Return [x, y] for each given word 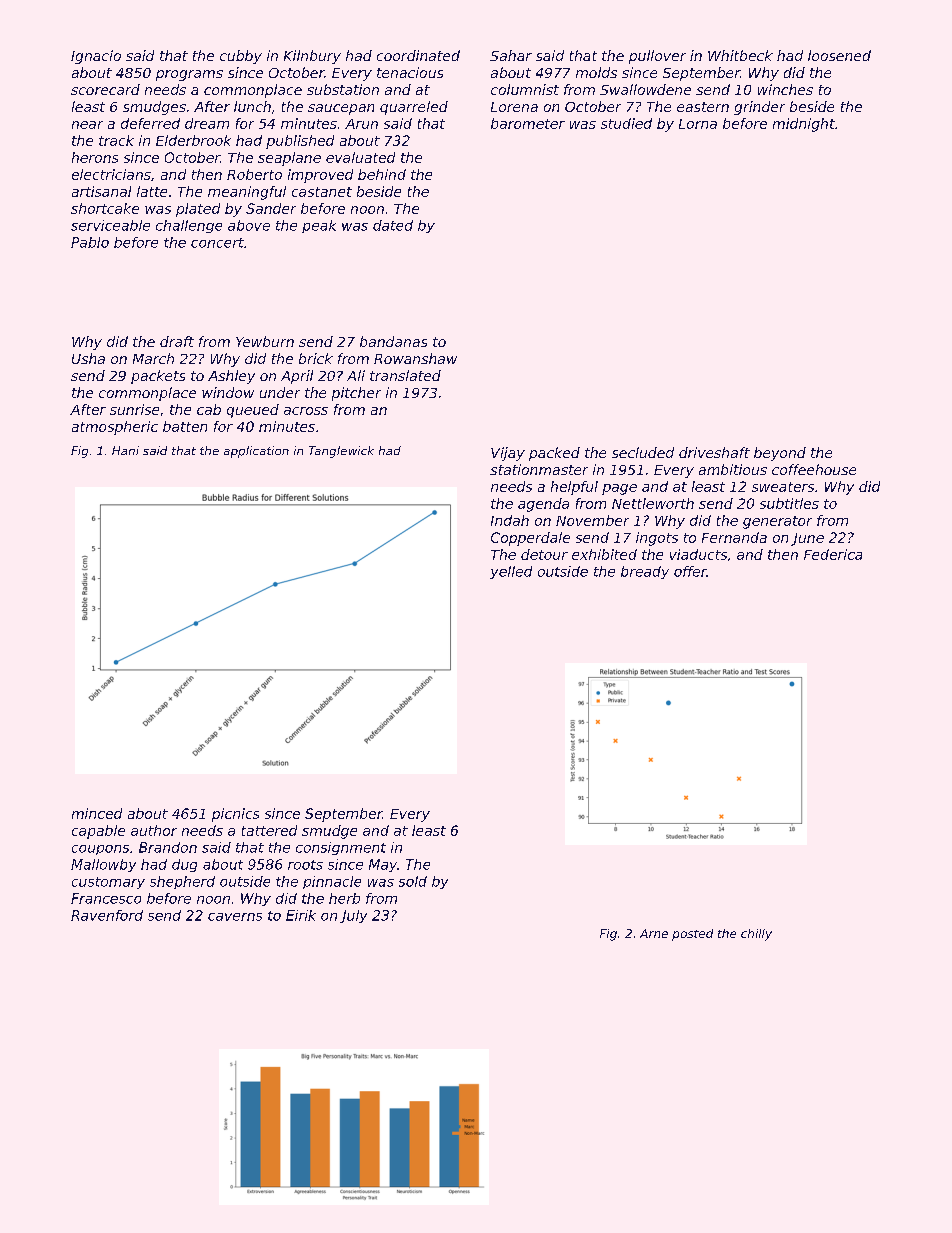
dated [393, 225]
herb [344, 898]
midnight [804, 125]
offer [690, 571]
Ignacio [96, 57]
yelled [511, 572]
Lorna [698, 124]
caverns [235, 917]
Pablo [90, 242]
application [256, 452]
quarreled [414, 108]
